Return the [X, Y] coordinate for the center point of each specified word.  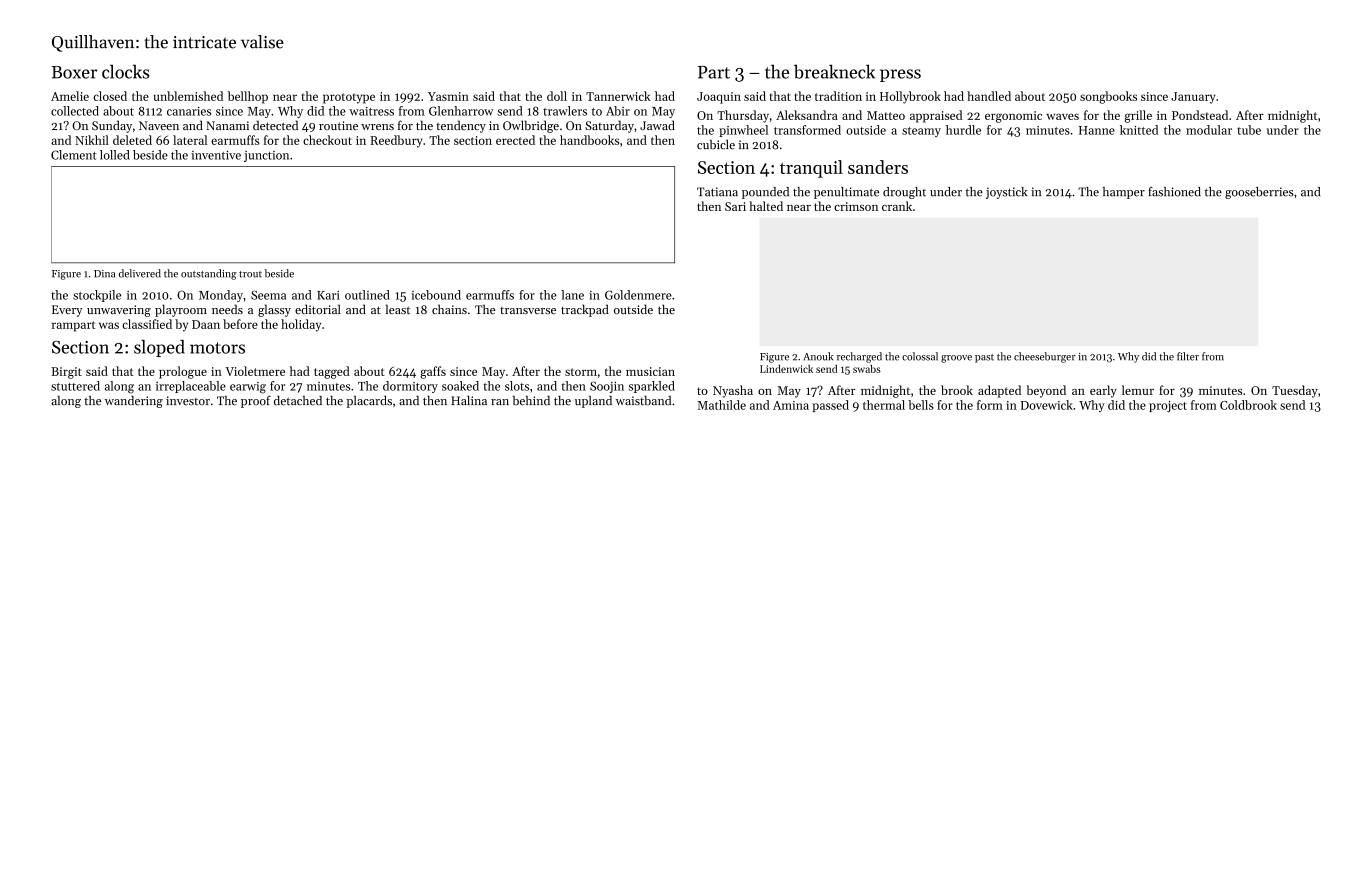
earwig [248, 388]
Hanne [1097, 130]
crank [897, 206]
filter [1188, 356]
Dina [104, 274]
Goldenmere [638, 295]
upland [593, 402]
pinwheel [743, 131]
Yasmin [448, 96]
